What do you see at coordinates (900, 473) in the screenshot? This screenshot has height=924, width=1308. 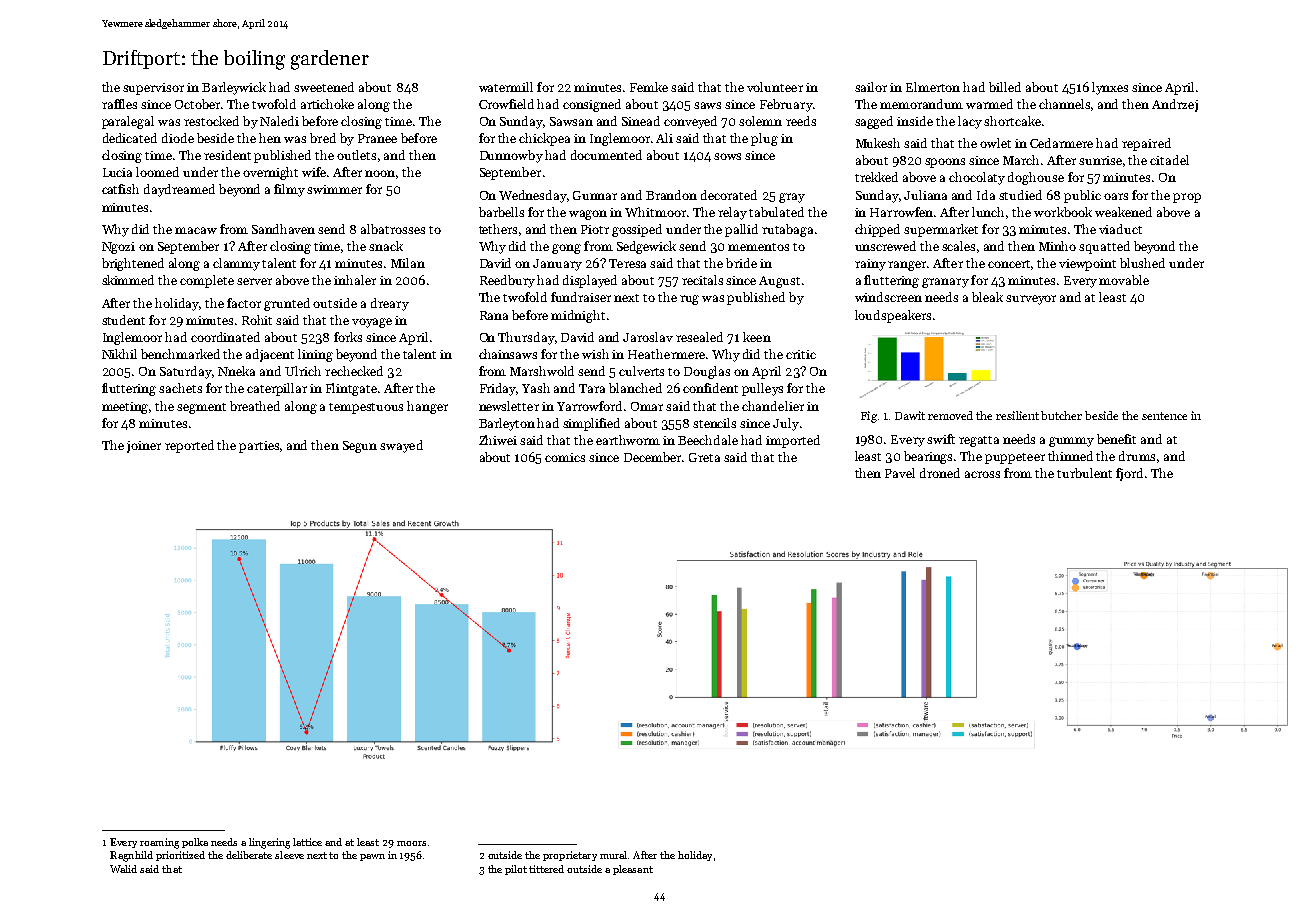 I see `Pavel` at bounding box center [900, 473].
